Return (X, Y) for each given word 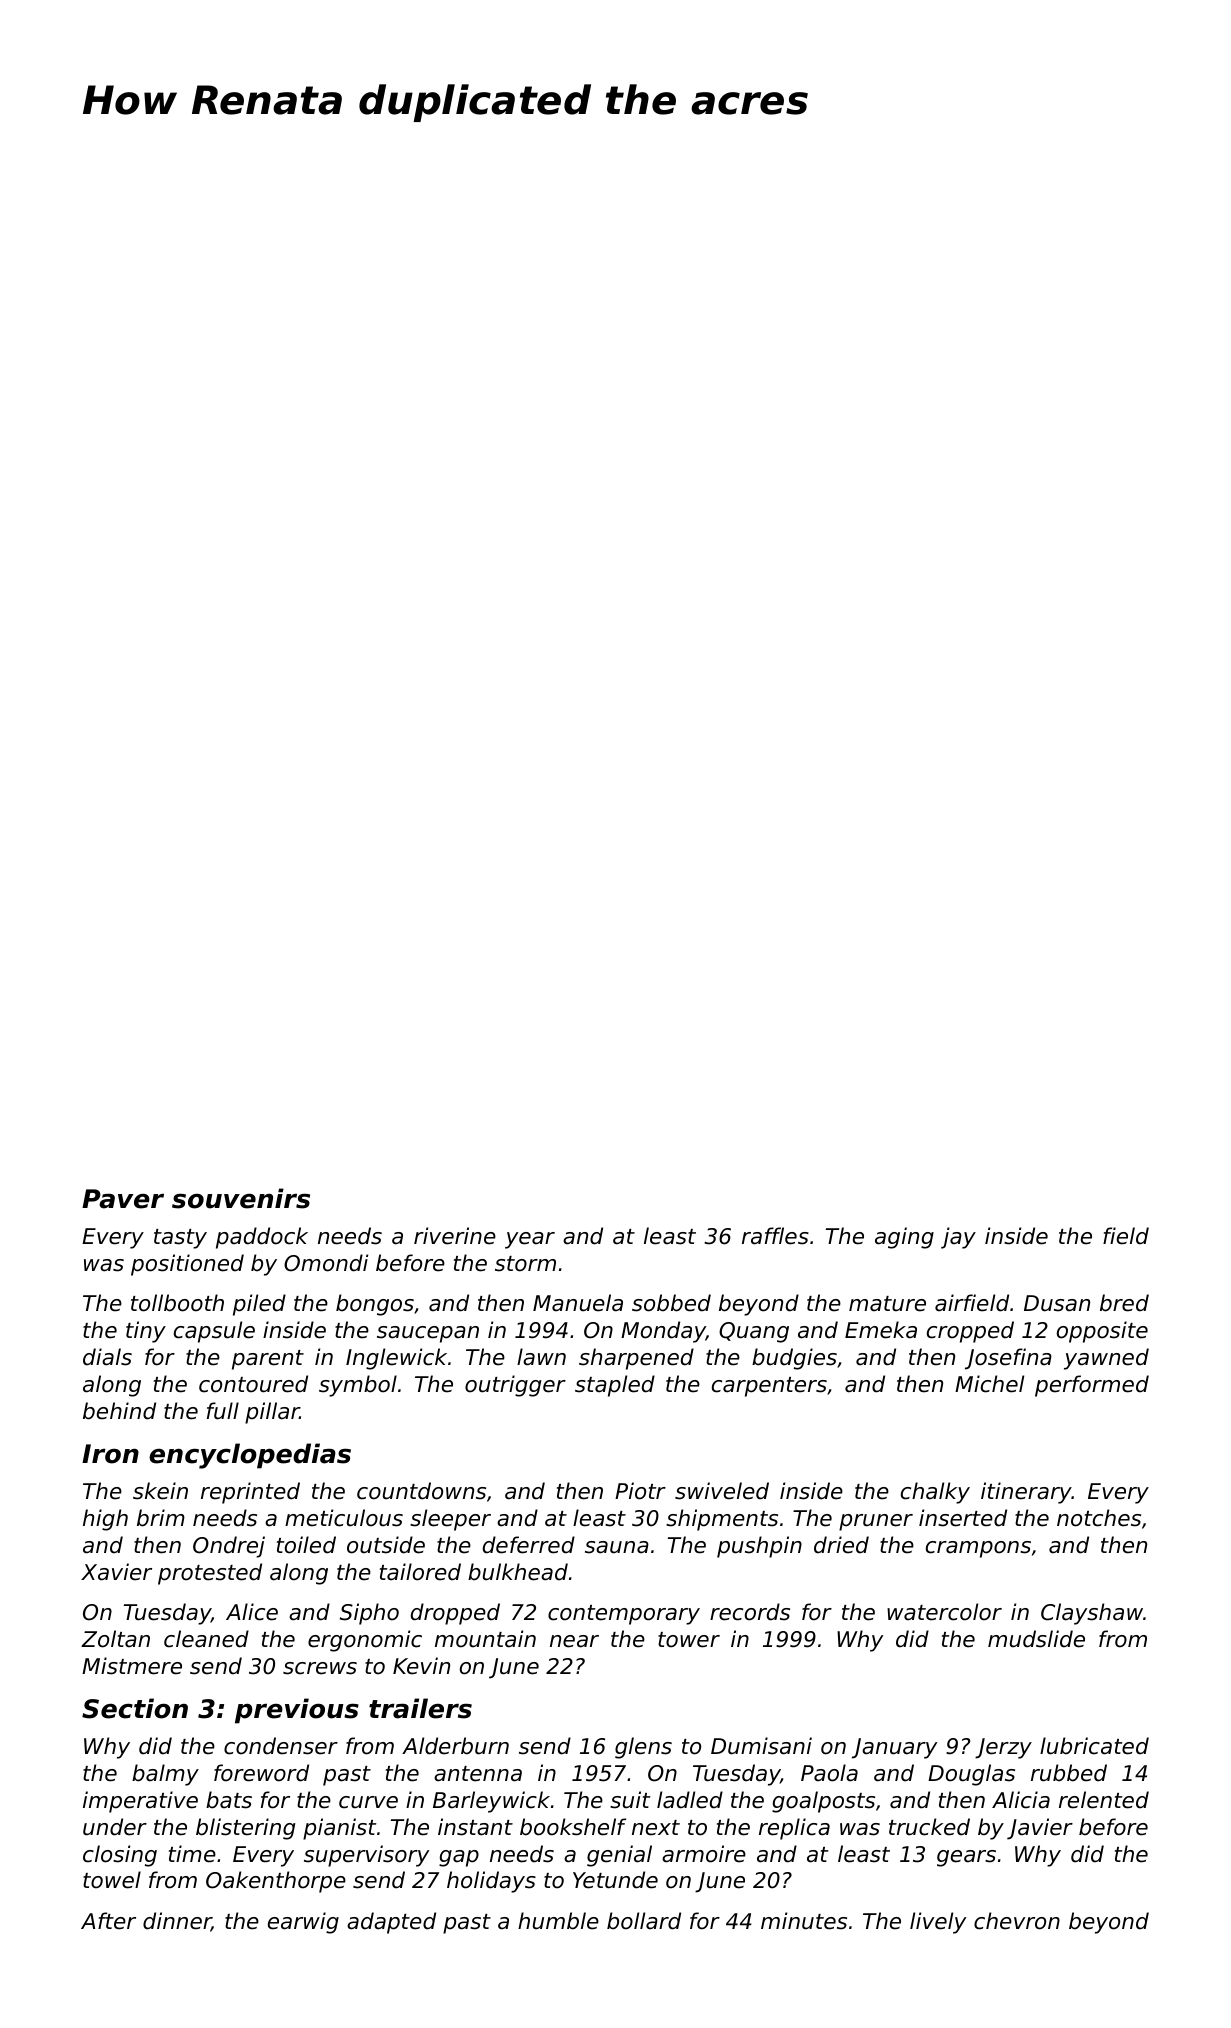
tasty (180, 1239)
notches (1099, 1518)
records (750, 1612)
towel (112, 1880)
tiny (146, 1332)
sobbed (671, 1303)
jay (958, 1238)
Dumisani (761, 1746)
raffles (775, 1236)
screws (320, 1668)
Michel (989, 1384)
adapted (391, 1923)
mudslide (1036, 1639)
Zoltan (115, 1639)
